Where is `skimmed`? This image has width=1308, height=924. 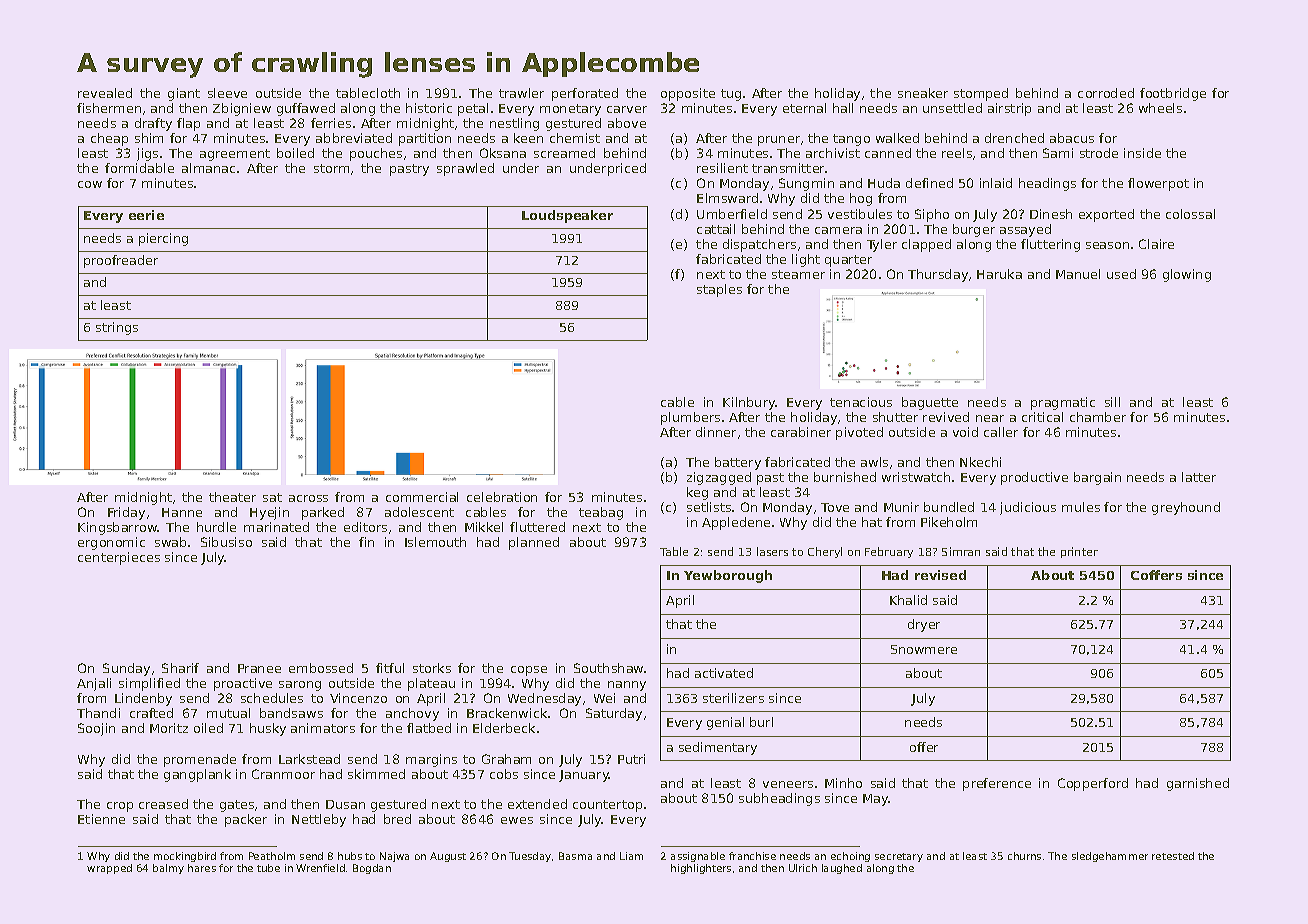
skimmed is located at coordinates (376, 774).
